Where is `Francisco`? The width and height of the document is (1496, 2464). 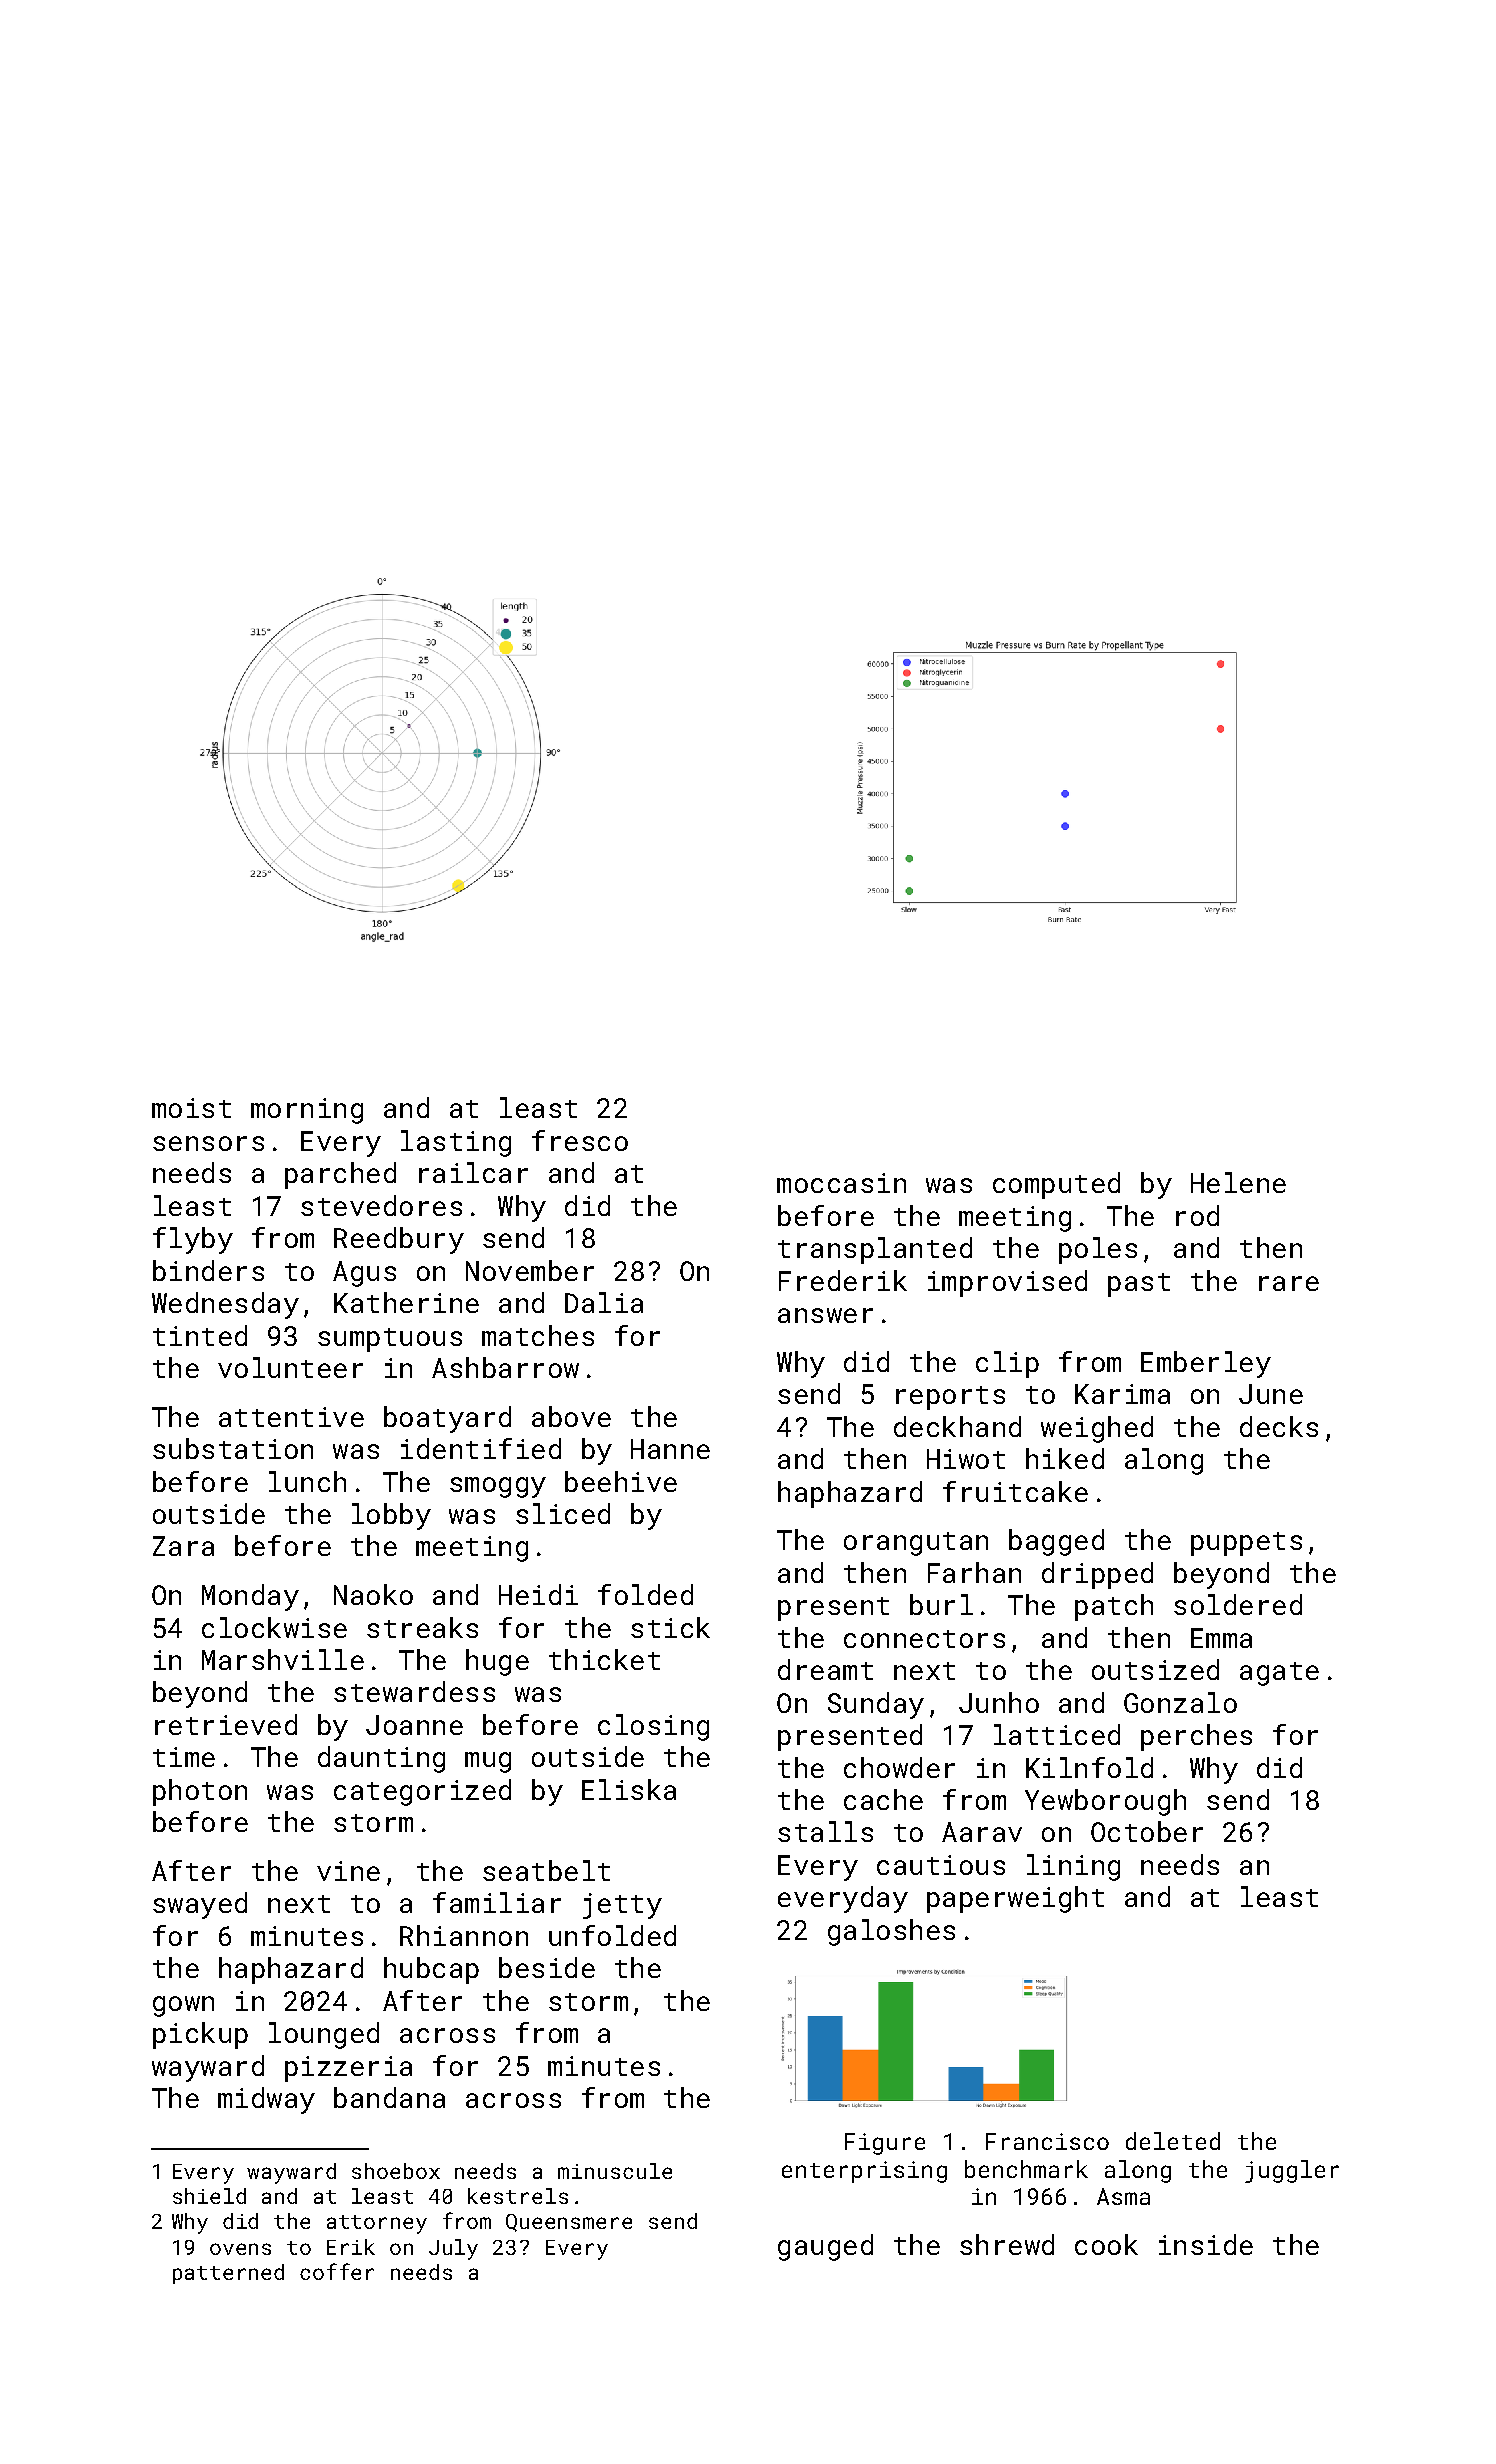
Francisco is located at coordinates (1047, 2141).
